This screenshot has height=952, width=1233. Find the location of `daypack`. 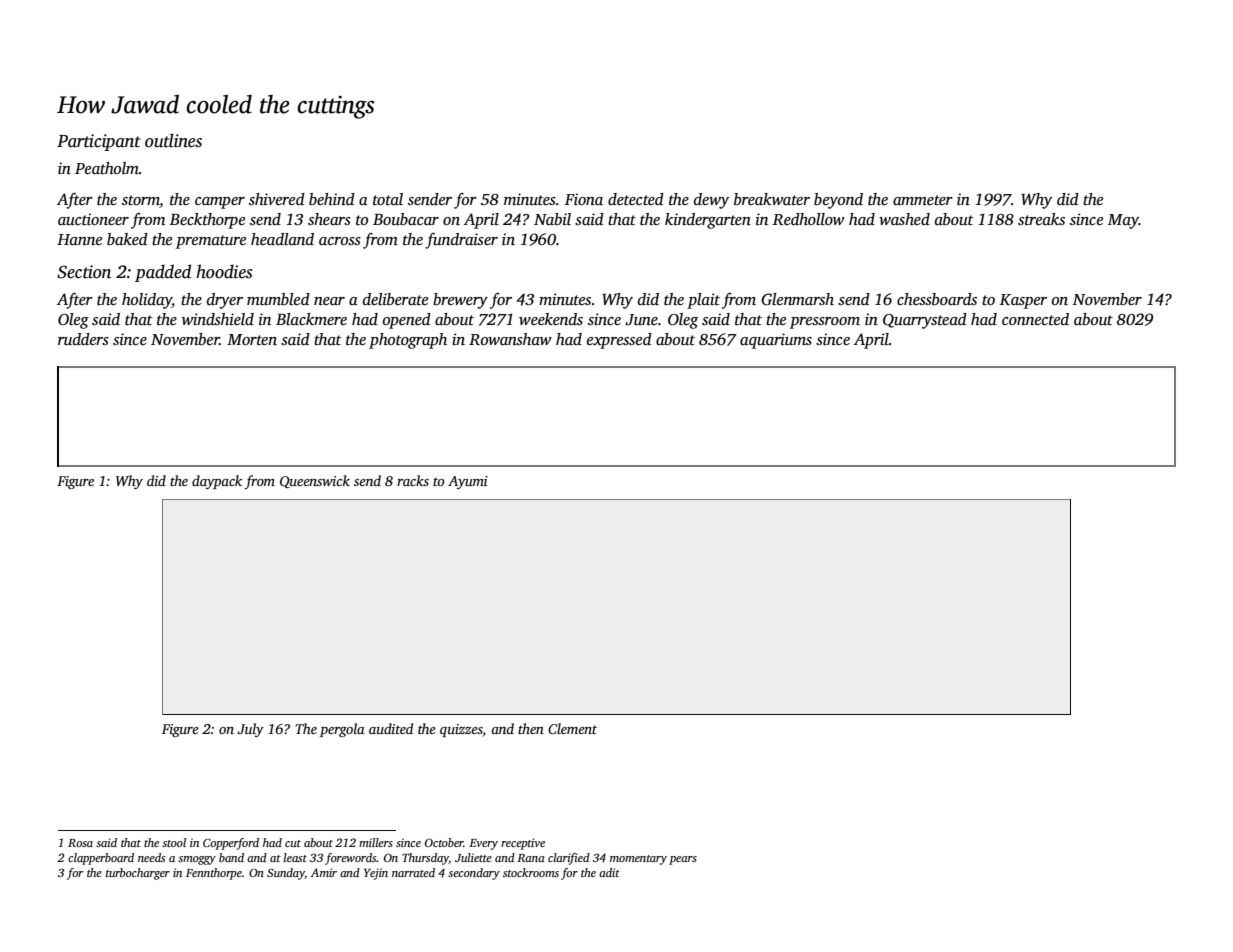

daypack is located at coordinates (217, 482).
